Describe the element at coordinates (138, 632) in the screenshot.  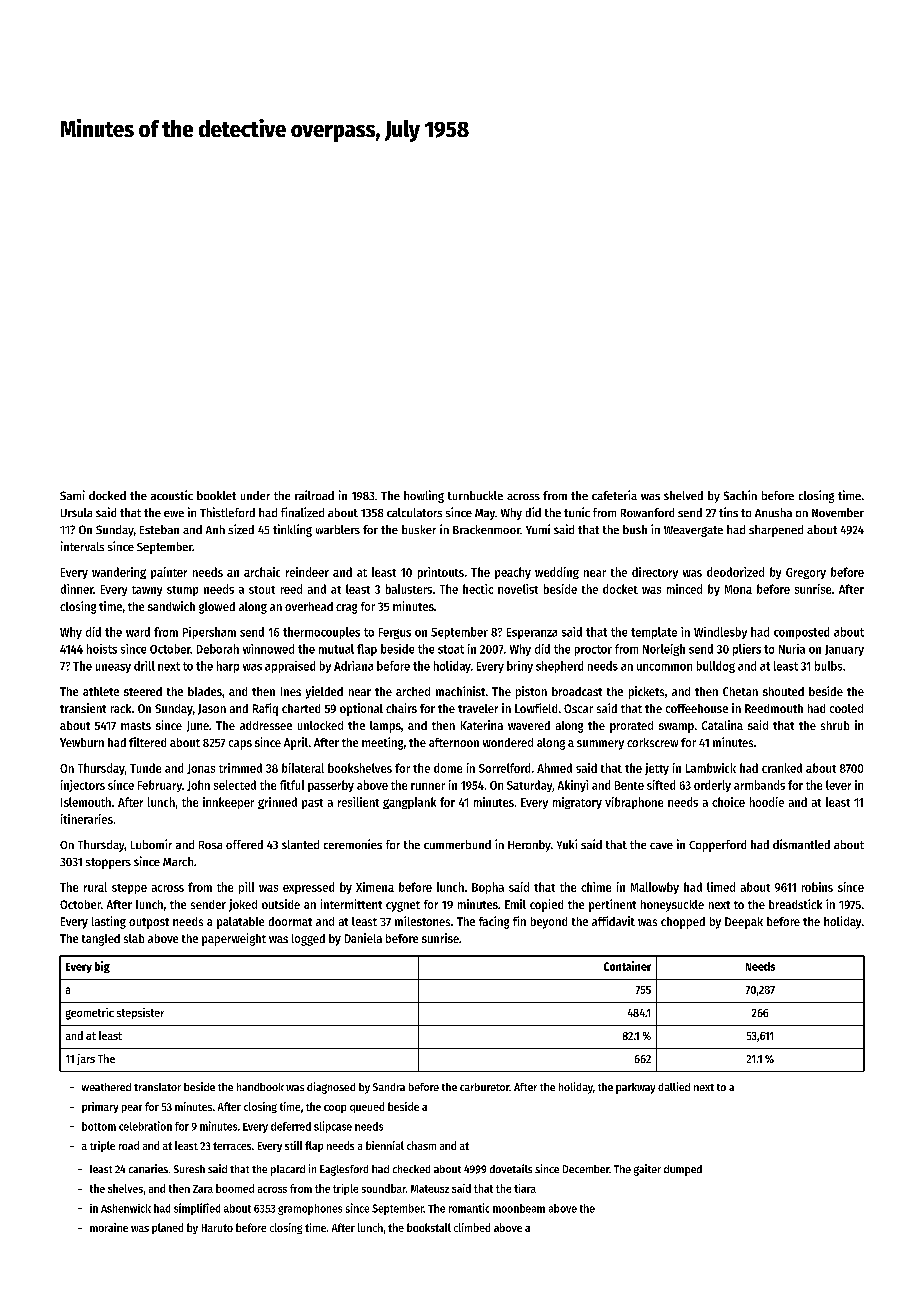
I see `ward` at that location.
